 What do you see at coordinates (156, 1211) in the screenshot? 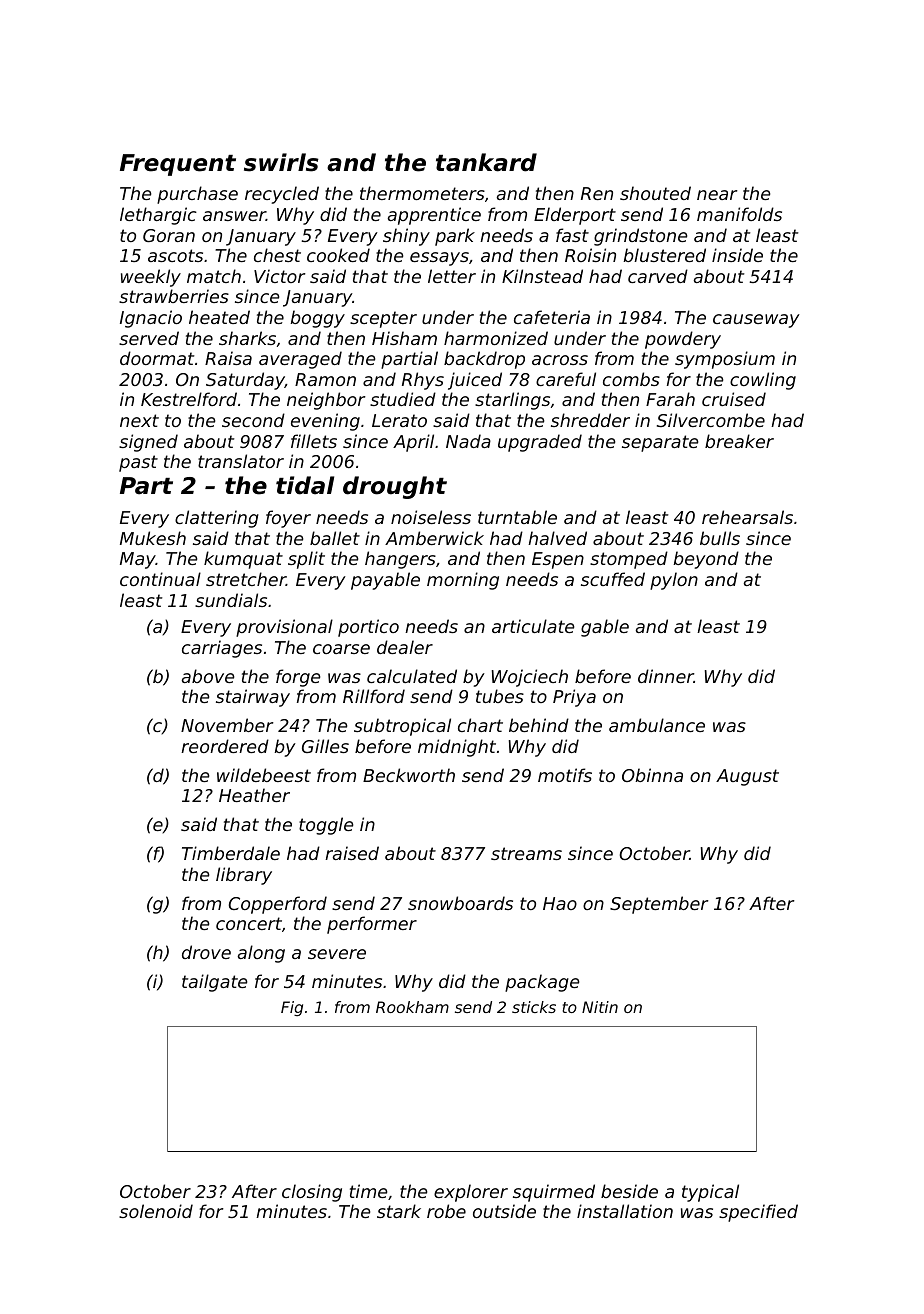
I see `solenoid` at bounding box center [156, 1211].
